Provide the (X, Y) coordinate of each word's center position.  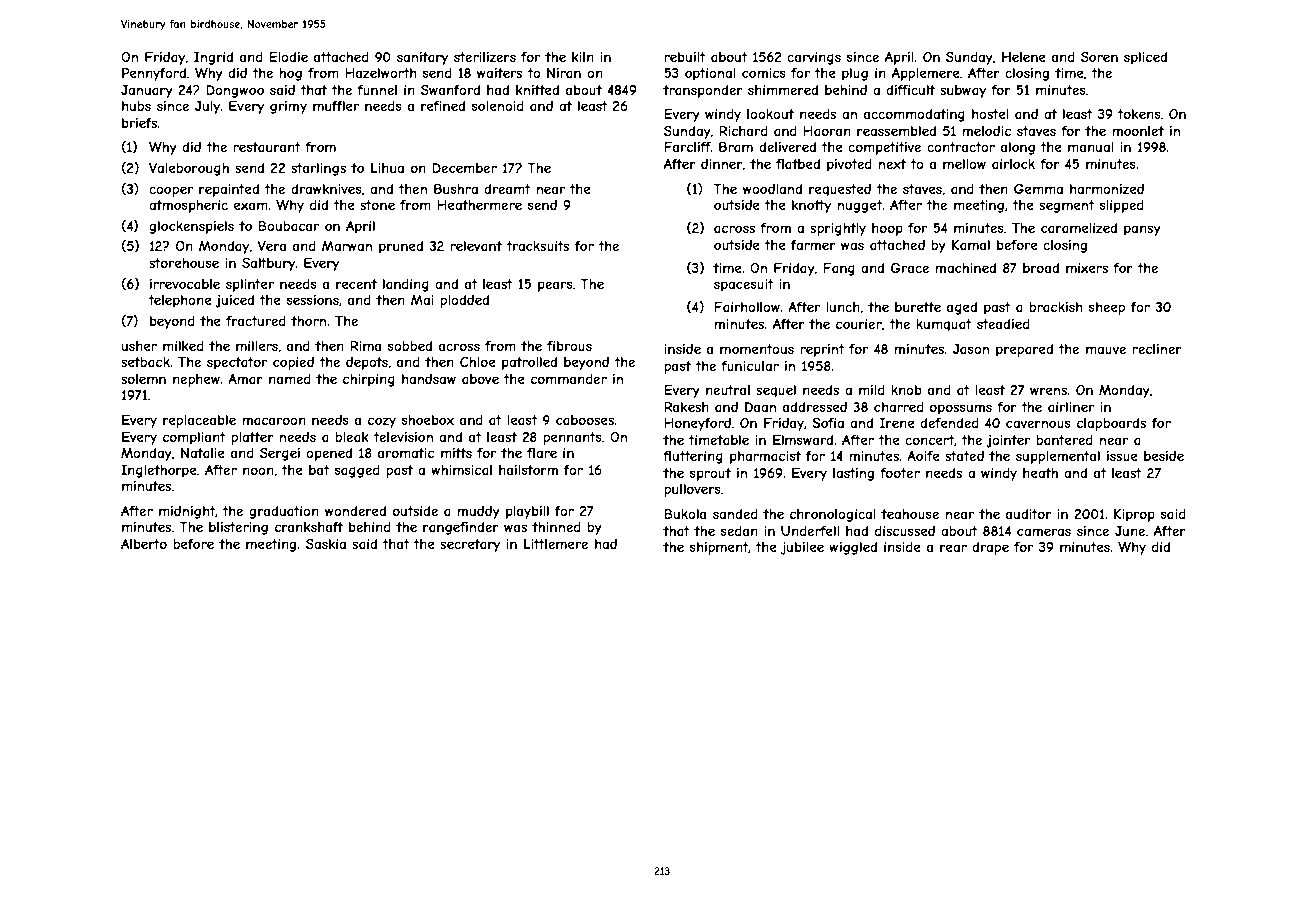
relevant (476, 246)
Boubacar (288, 226)
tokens (1139, 114)
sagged (357, 471)
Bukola (685, 514)
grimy (288, 107)
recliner (1157, 349)
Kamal (971, 245)
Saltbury (268, 264)
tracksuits (538, 246)
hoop (887, 229)
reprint (822, 350)
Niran (564, 73)
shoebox (428, 420)
